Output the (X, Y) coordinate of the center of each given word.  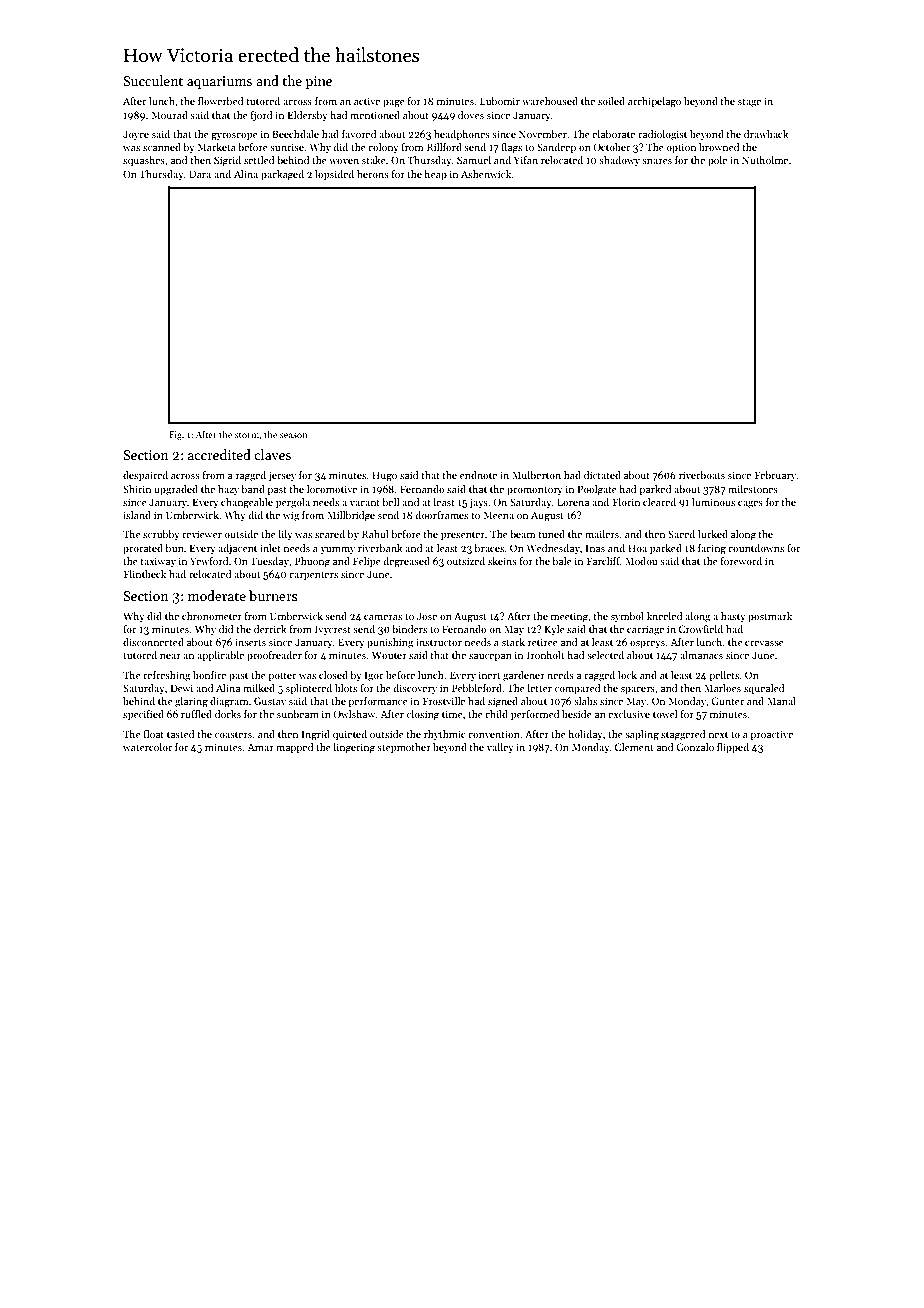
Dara (200, 174)
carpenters (313, 576)
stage (749, 103)
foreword (741, 561)
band (253, 489)
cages (750, 505)
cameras (383, 617)
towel (665, 714)
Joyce (136, 135)
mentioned (375, 115)
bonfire (209, 675)
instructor (439, 642)
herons (373, 174)
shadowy (619, 161)
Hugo (384, 476)
